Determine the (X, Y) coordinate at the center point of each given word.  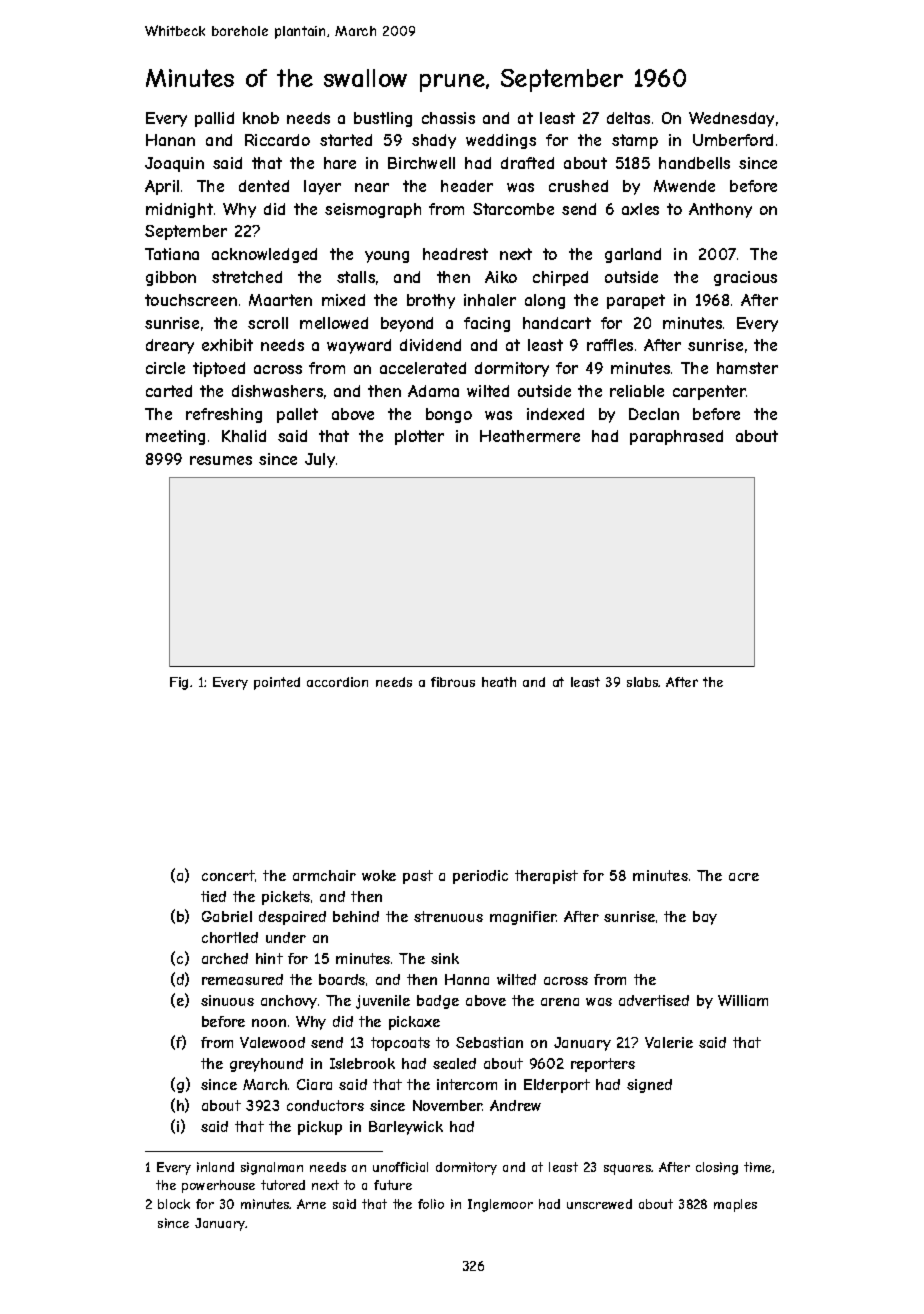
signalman (272, 1168)
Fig (179, 683)
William (743, 1000)
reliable (637, 391)
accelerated (423, 368)
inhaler (490, 300)
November (447, 1105)
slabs (643, 682)
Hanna (467, 979)
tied (213, 896)
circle (165, 368)
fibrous (453, 682)
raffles (610, 345)
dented (264, 186)
